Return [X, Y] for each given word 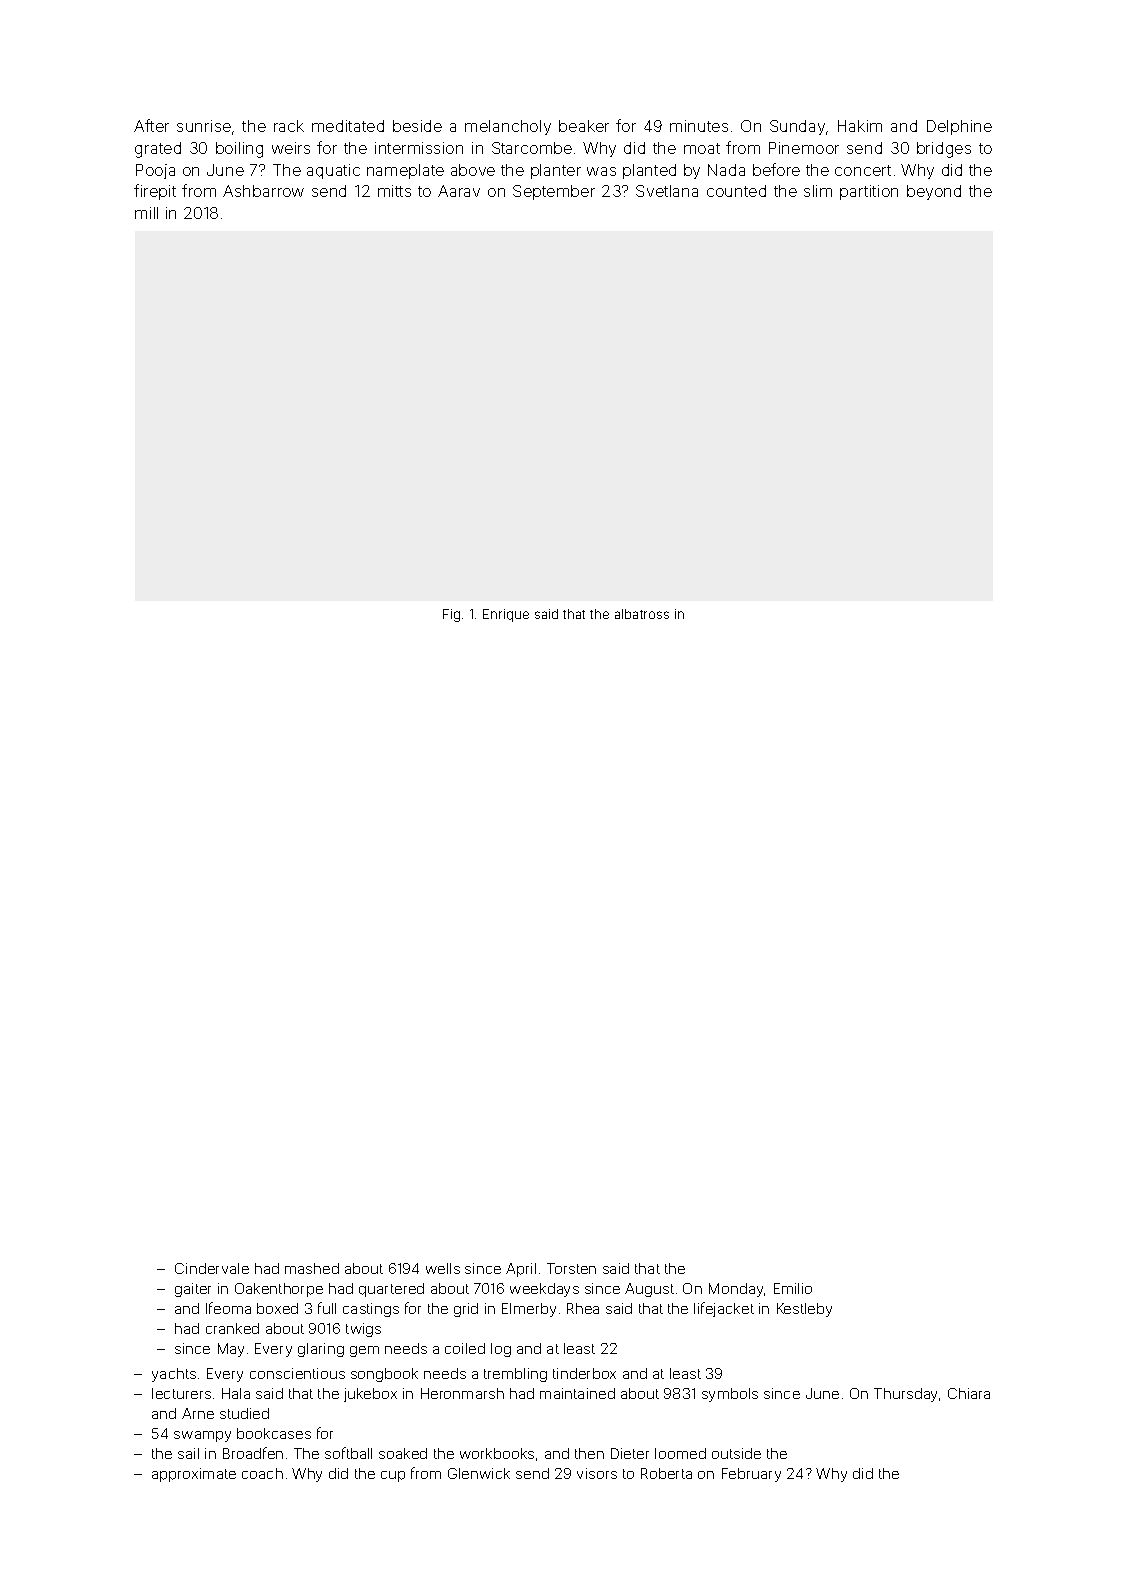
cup [393, 1476]
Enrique [506, 615]
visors [597, 1473]
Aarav [459, 191]
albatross [642, 614]
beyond [934, 192]
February [751, 1475]
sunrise [204, 126]
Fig [451, 615]
